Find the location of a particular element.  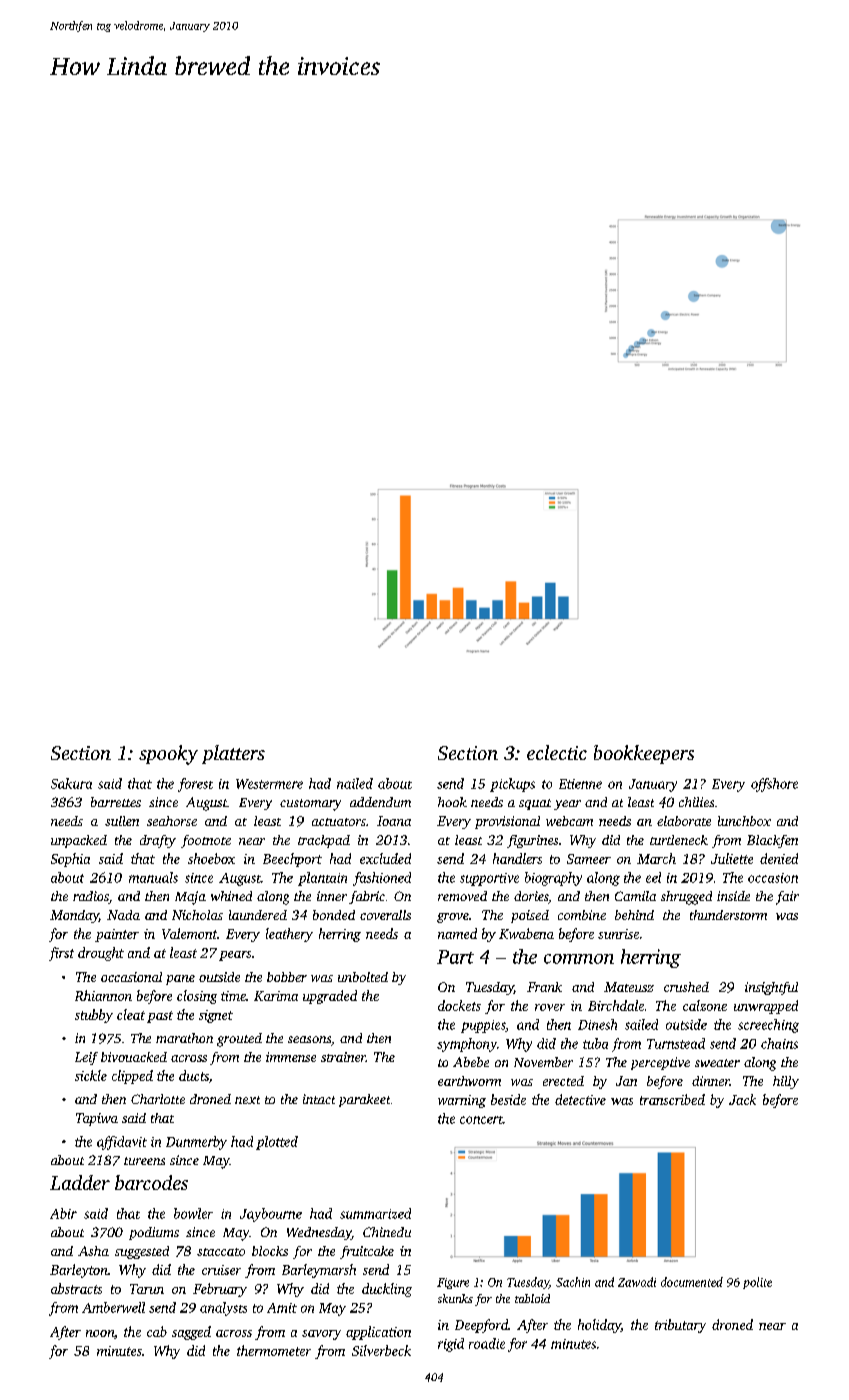

bowler is located at coordinates (193, 1213).
